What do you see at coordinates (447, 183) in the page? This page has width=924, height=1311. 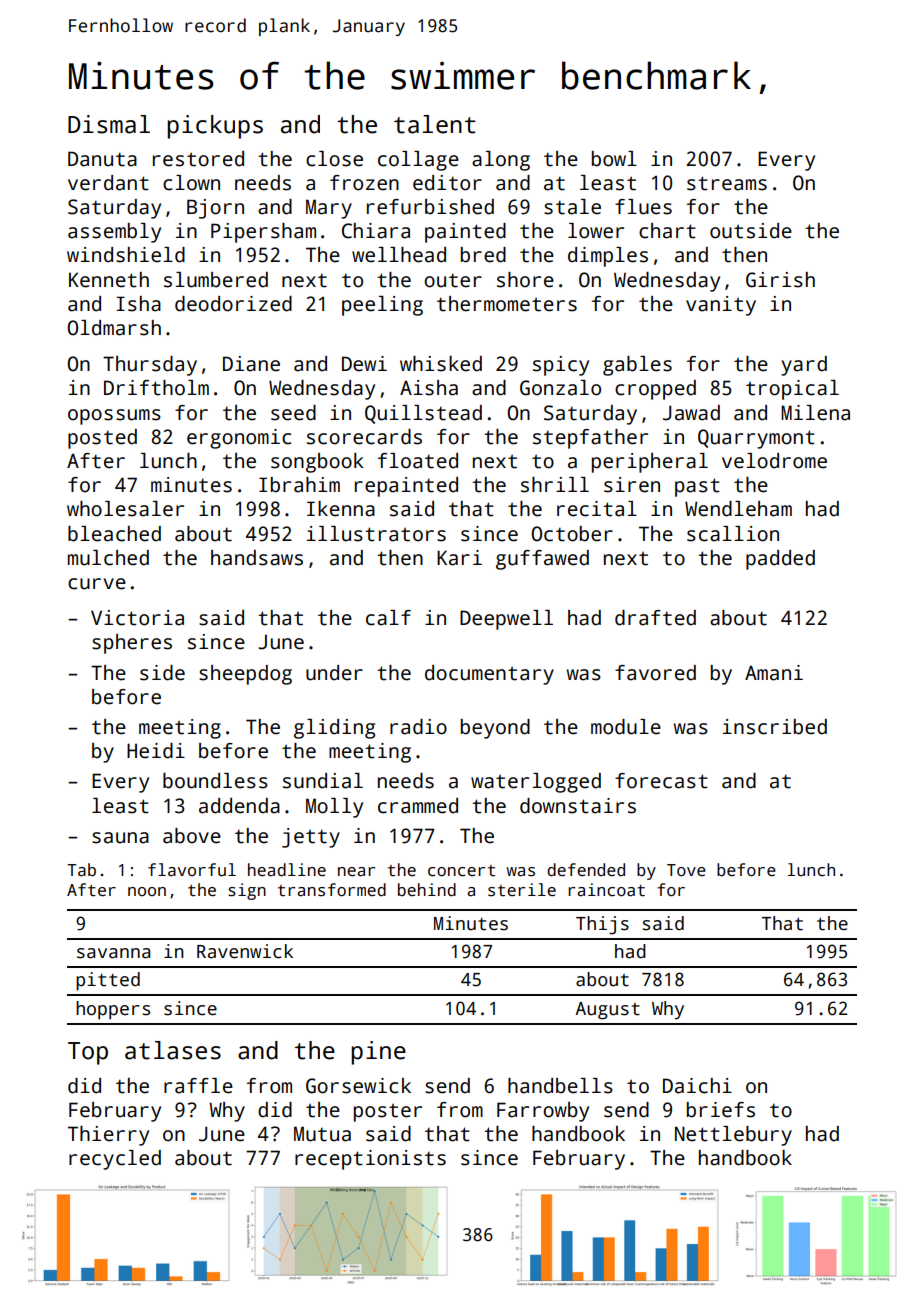 I see `editor` at bounding box center [447, 183].
